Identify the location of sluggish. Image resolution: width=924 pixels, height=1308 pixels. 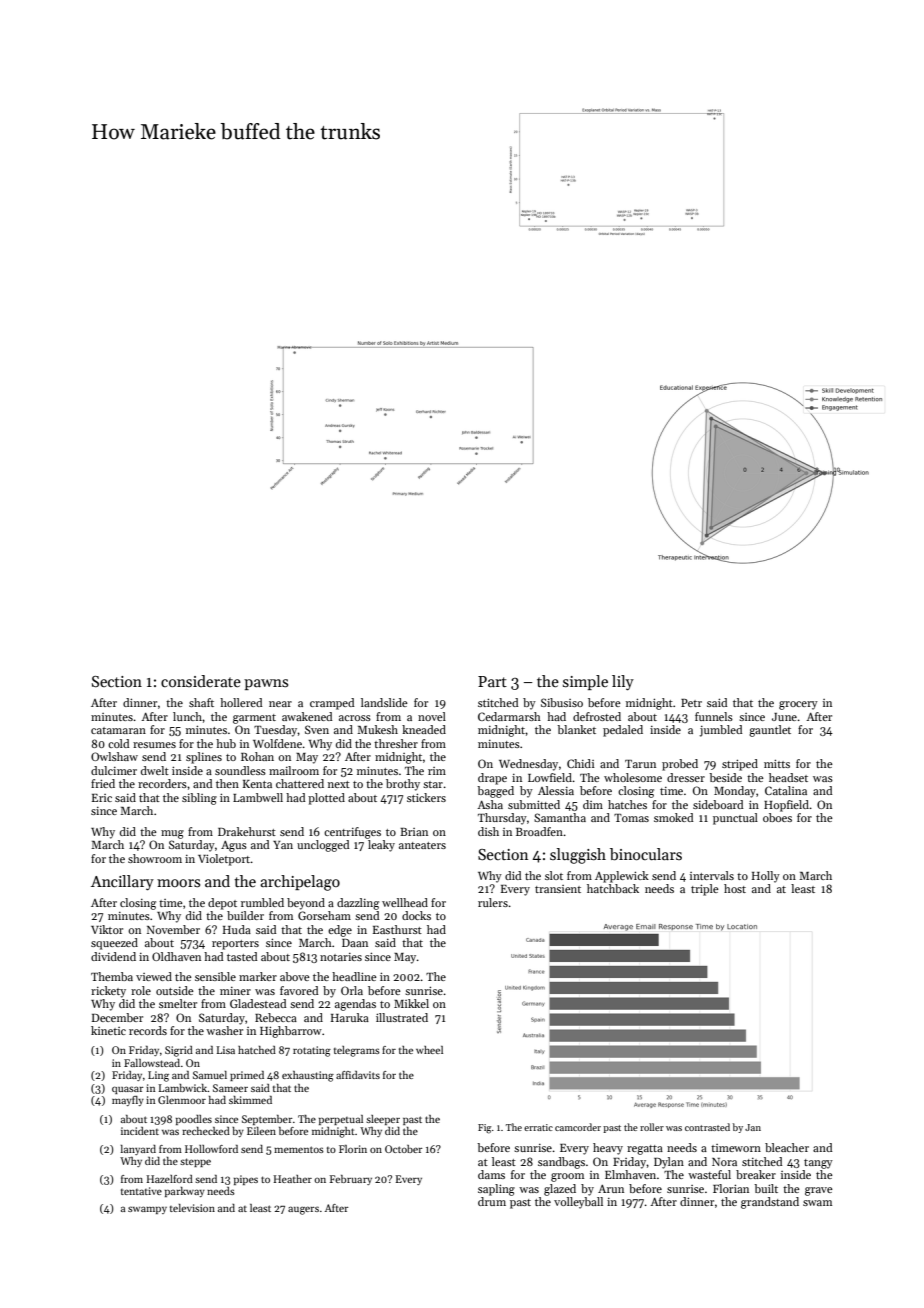
(578, 856).
